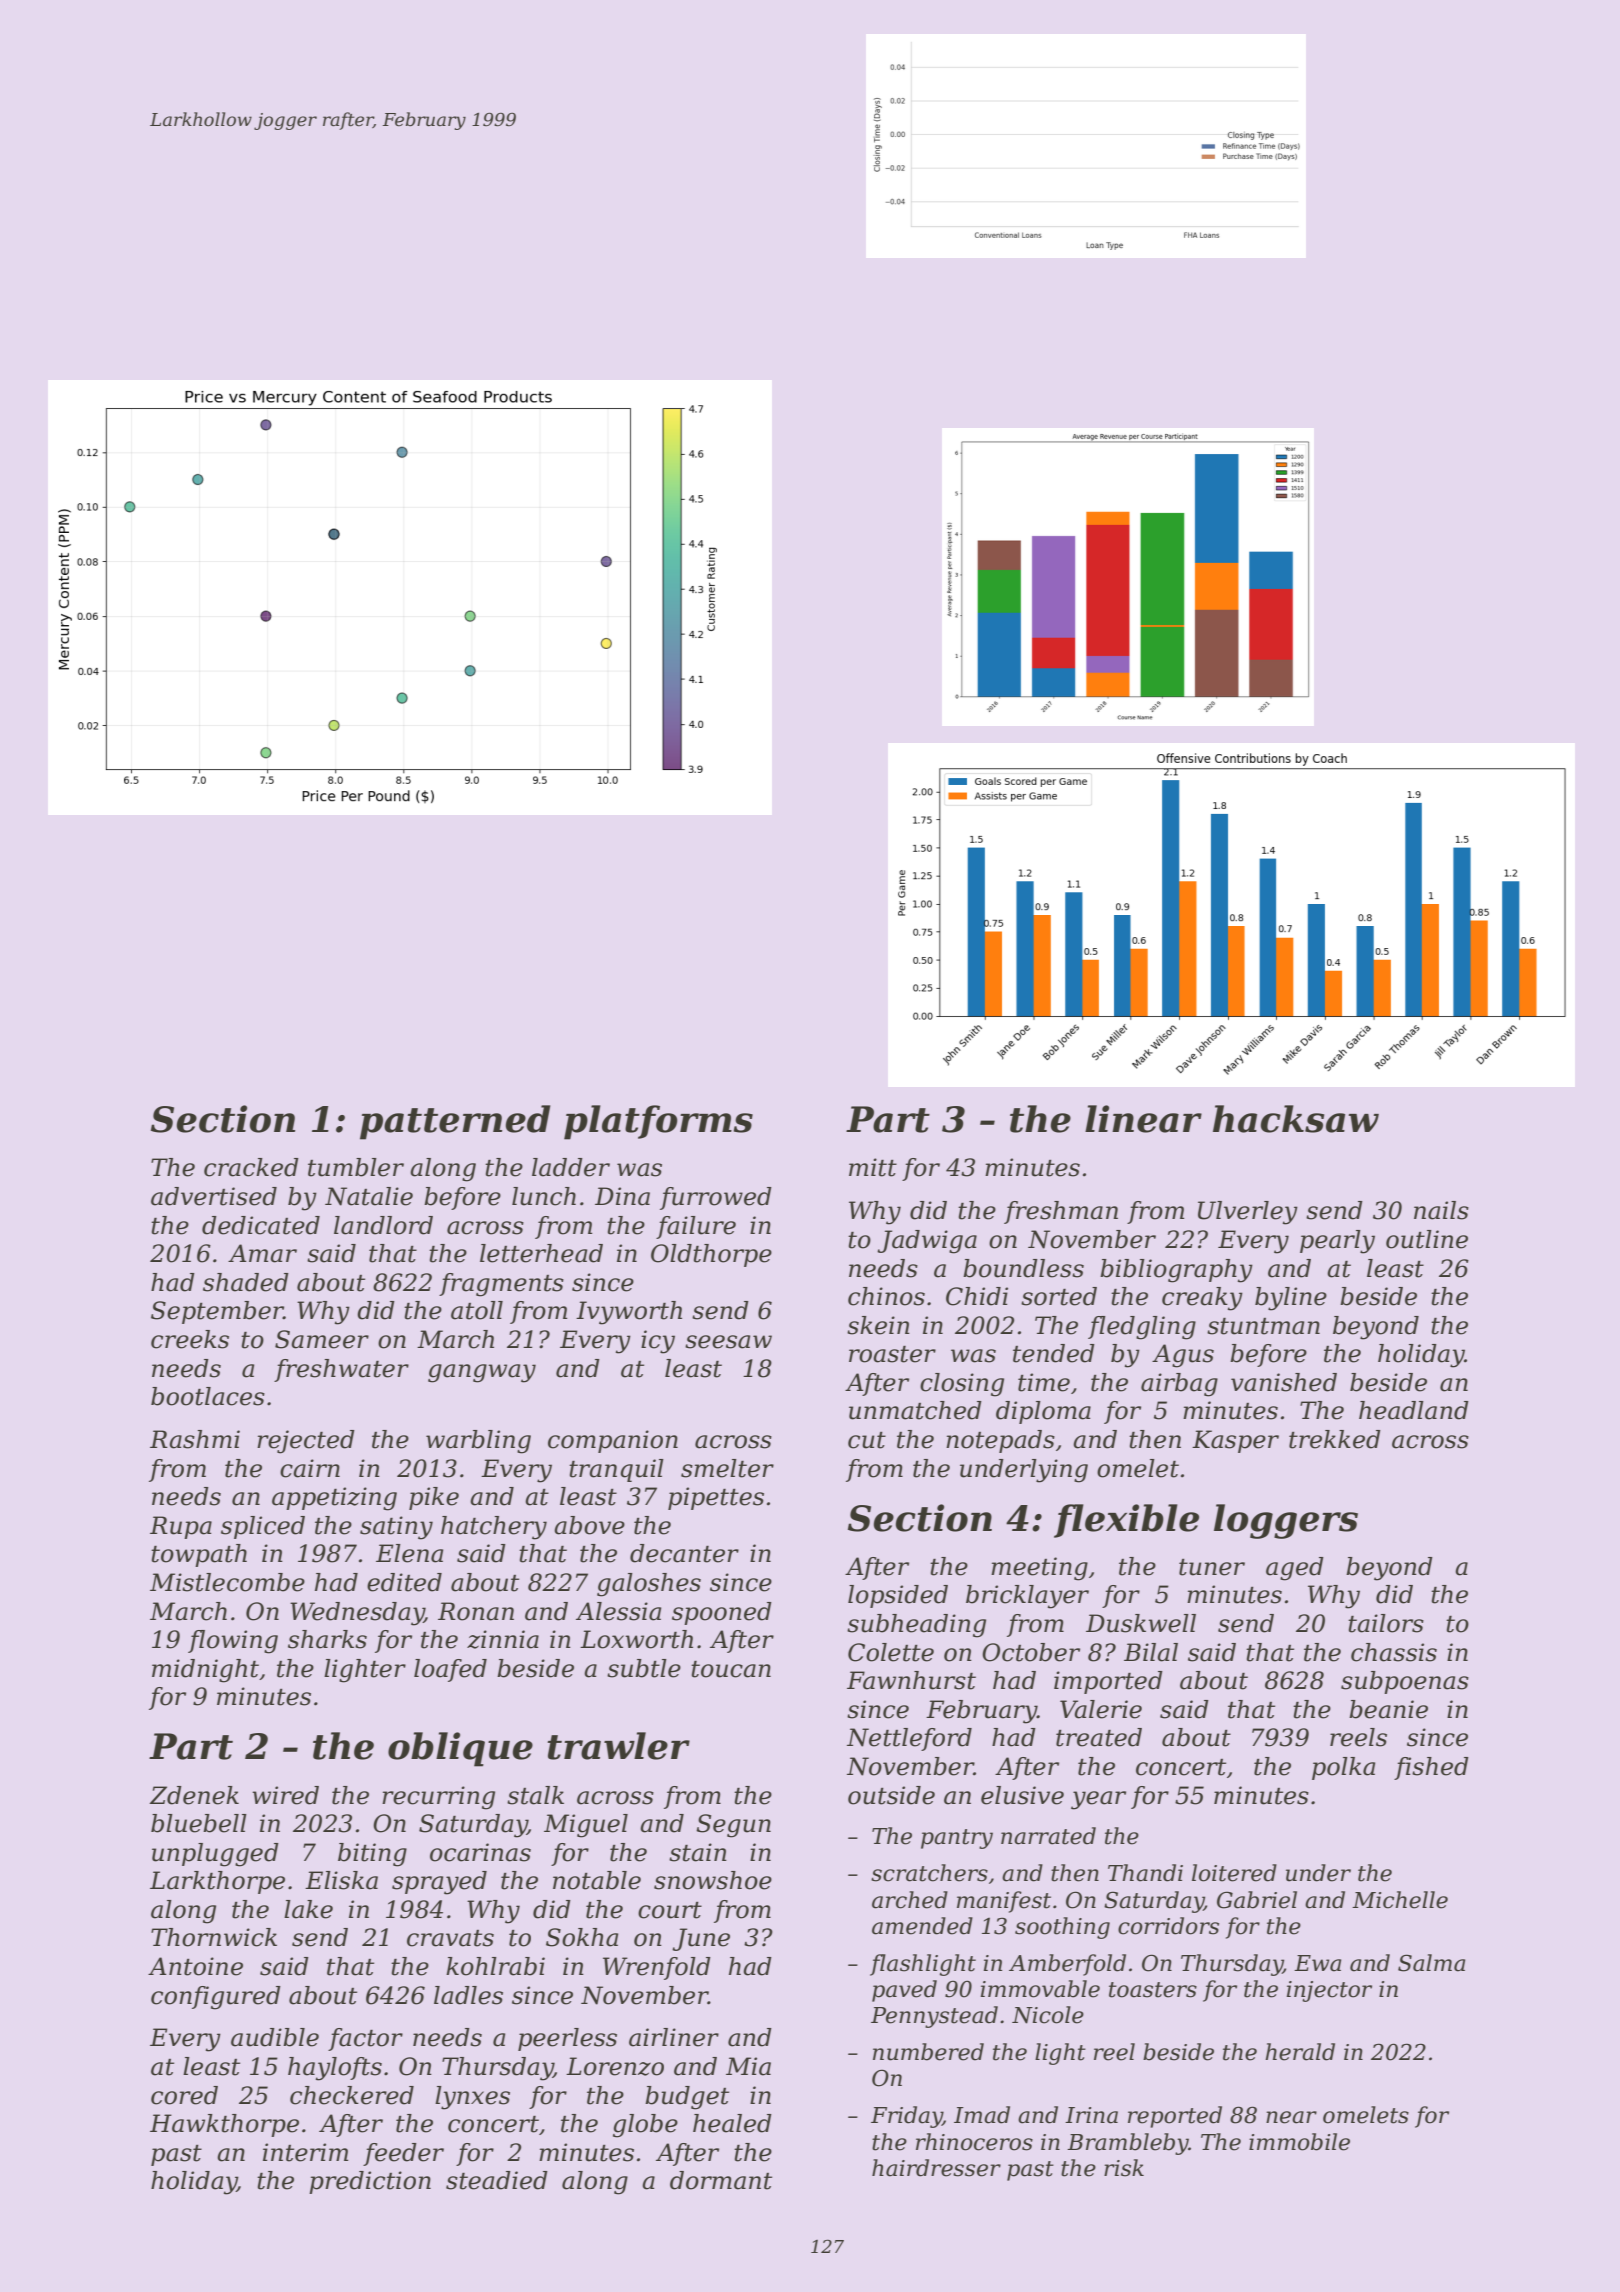 The height and width of the page is (2292, 1620). Describe the element at coordinates (891, 1652) in the page. I see `Colette` at that location.
